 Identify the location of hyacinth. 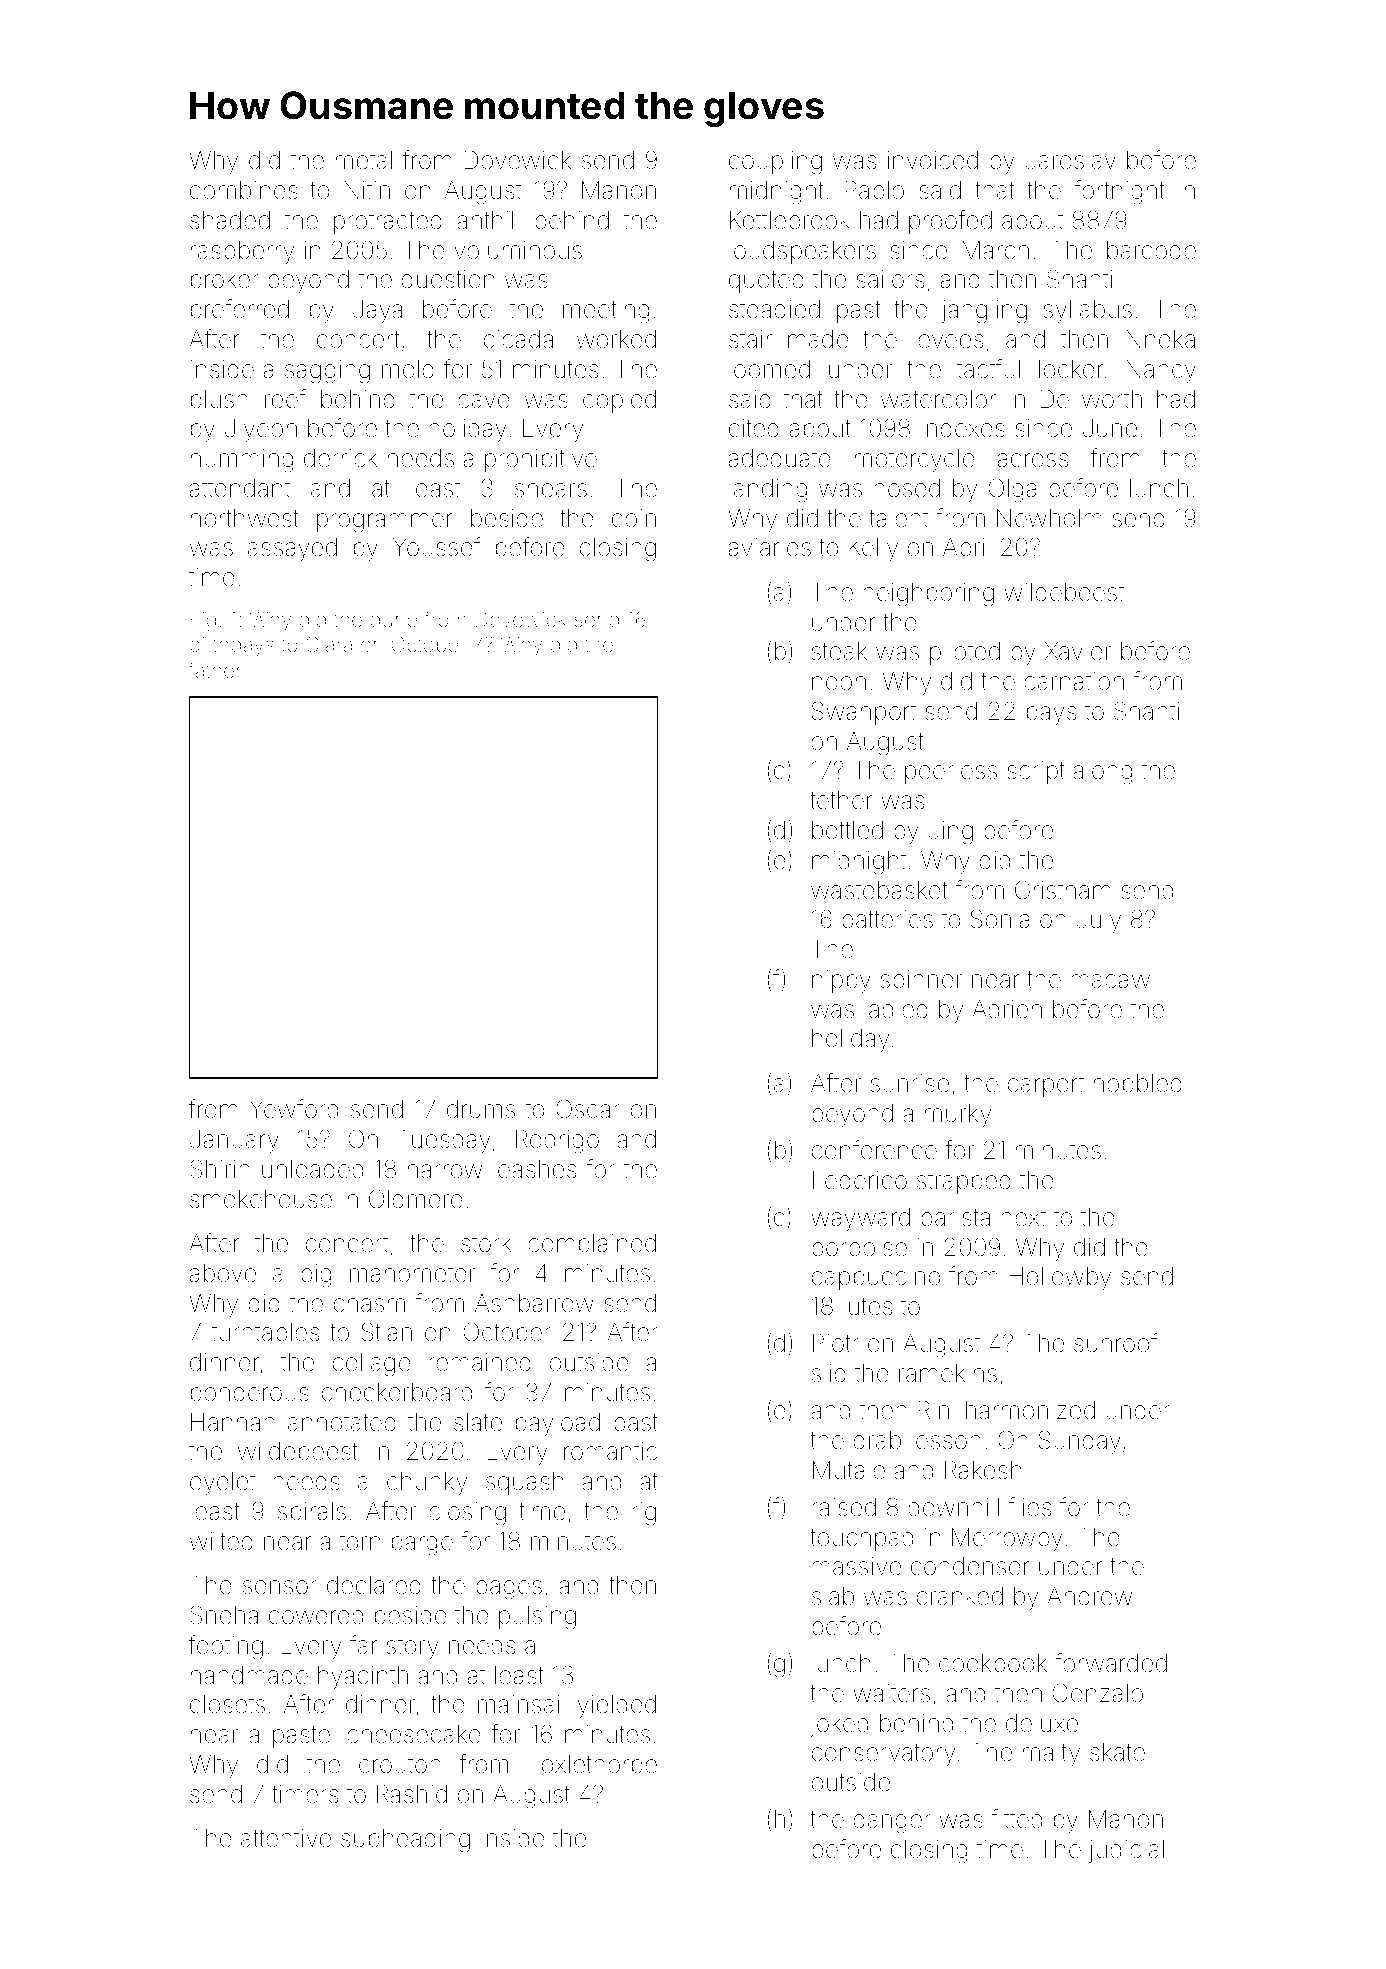
(363, 1677).
